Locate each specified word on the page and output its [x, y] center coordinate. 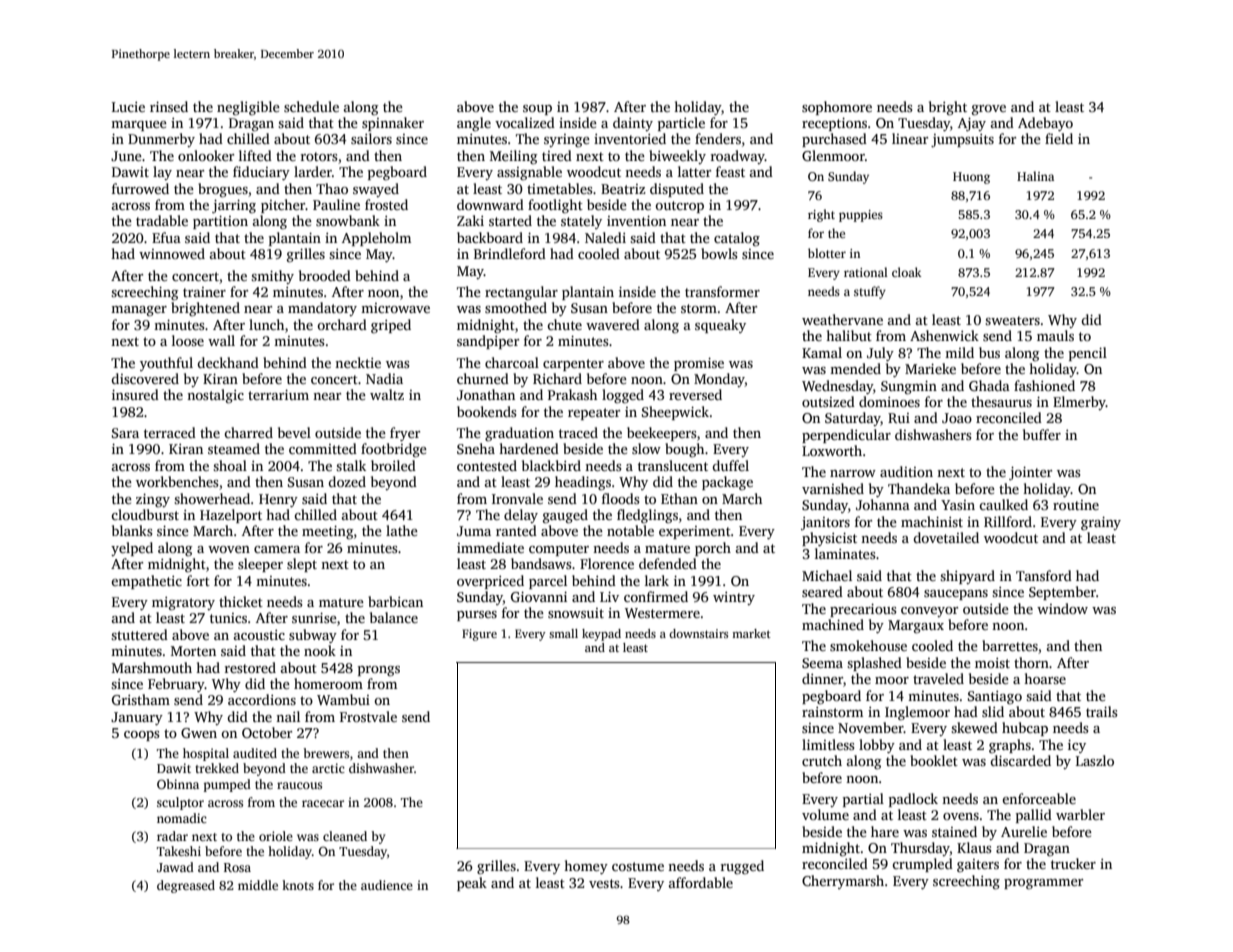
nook [320, 650]
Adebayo [1045, 124]
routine [1076, 505]
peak [472, 884]
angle [474, 124]
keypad [601, 635]
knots [298, 885]
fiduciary [261, 173]
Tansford [1044, 575]
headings [583, 483]
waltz [387, 394]
